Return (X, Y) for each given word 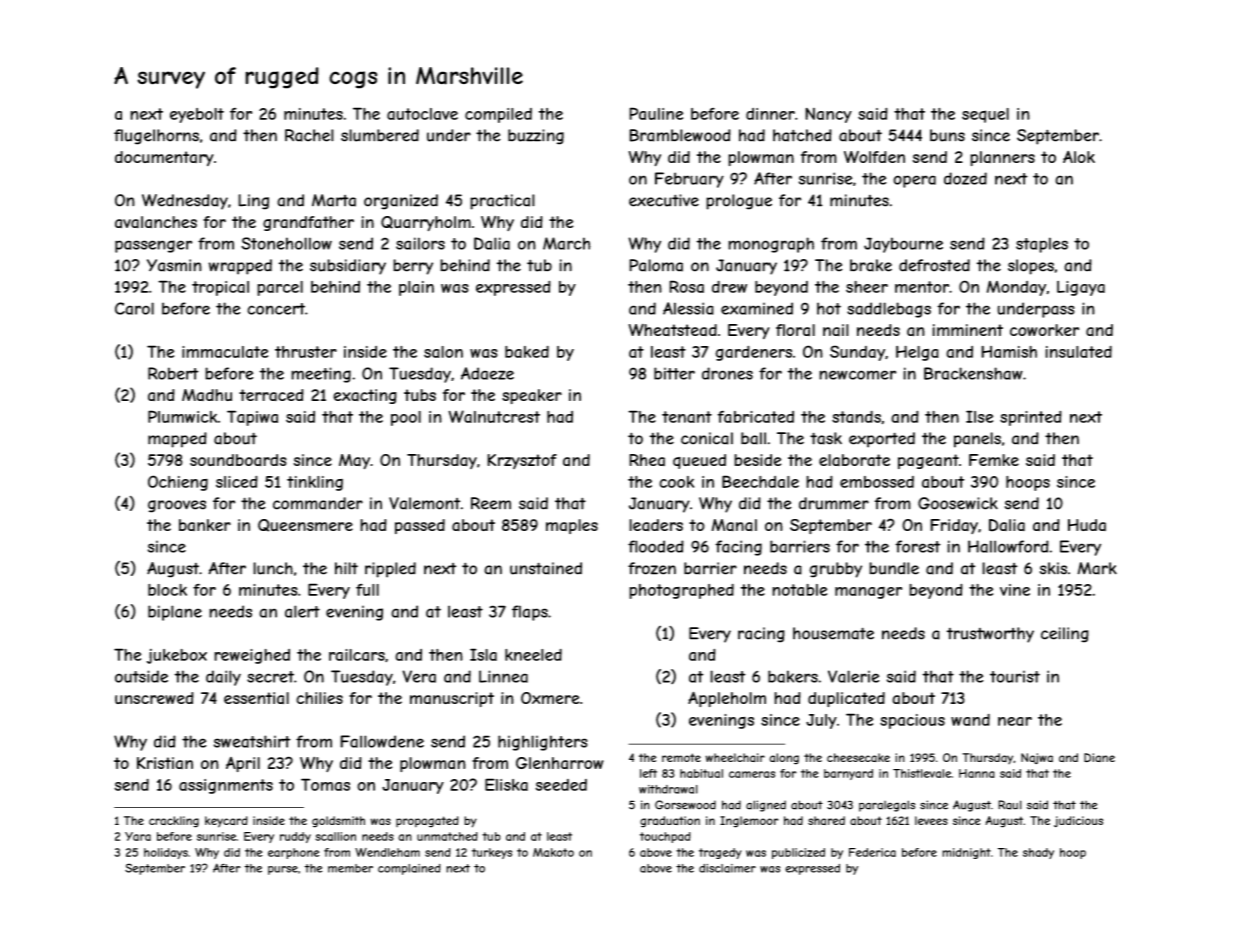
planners (1002, 158)
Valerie (853, 676)
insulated (1078, 352)
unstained (546, 568)
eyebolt (197, 115)
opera (914, 181)
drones (727, 373)
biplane (175, 613)
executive (664, 200)
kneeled (533, 655)
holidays (166, 853)
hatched (802, 135)
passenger (153, 246)
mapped (177, 440)
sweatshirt (252, 741)
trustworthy (990, 635)
